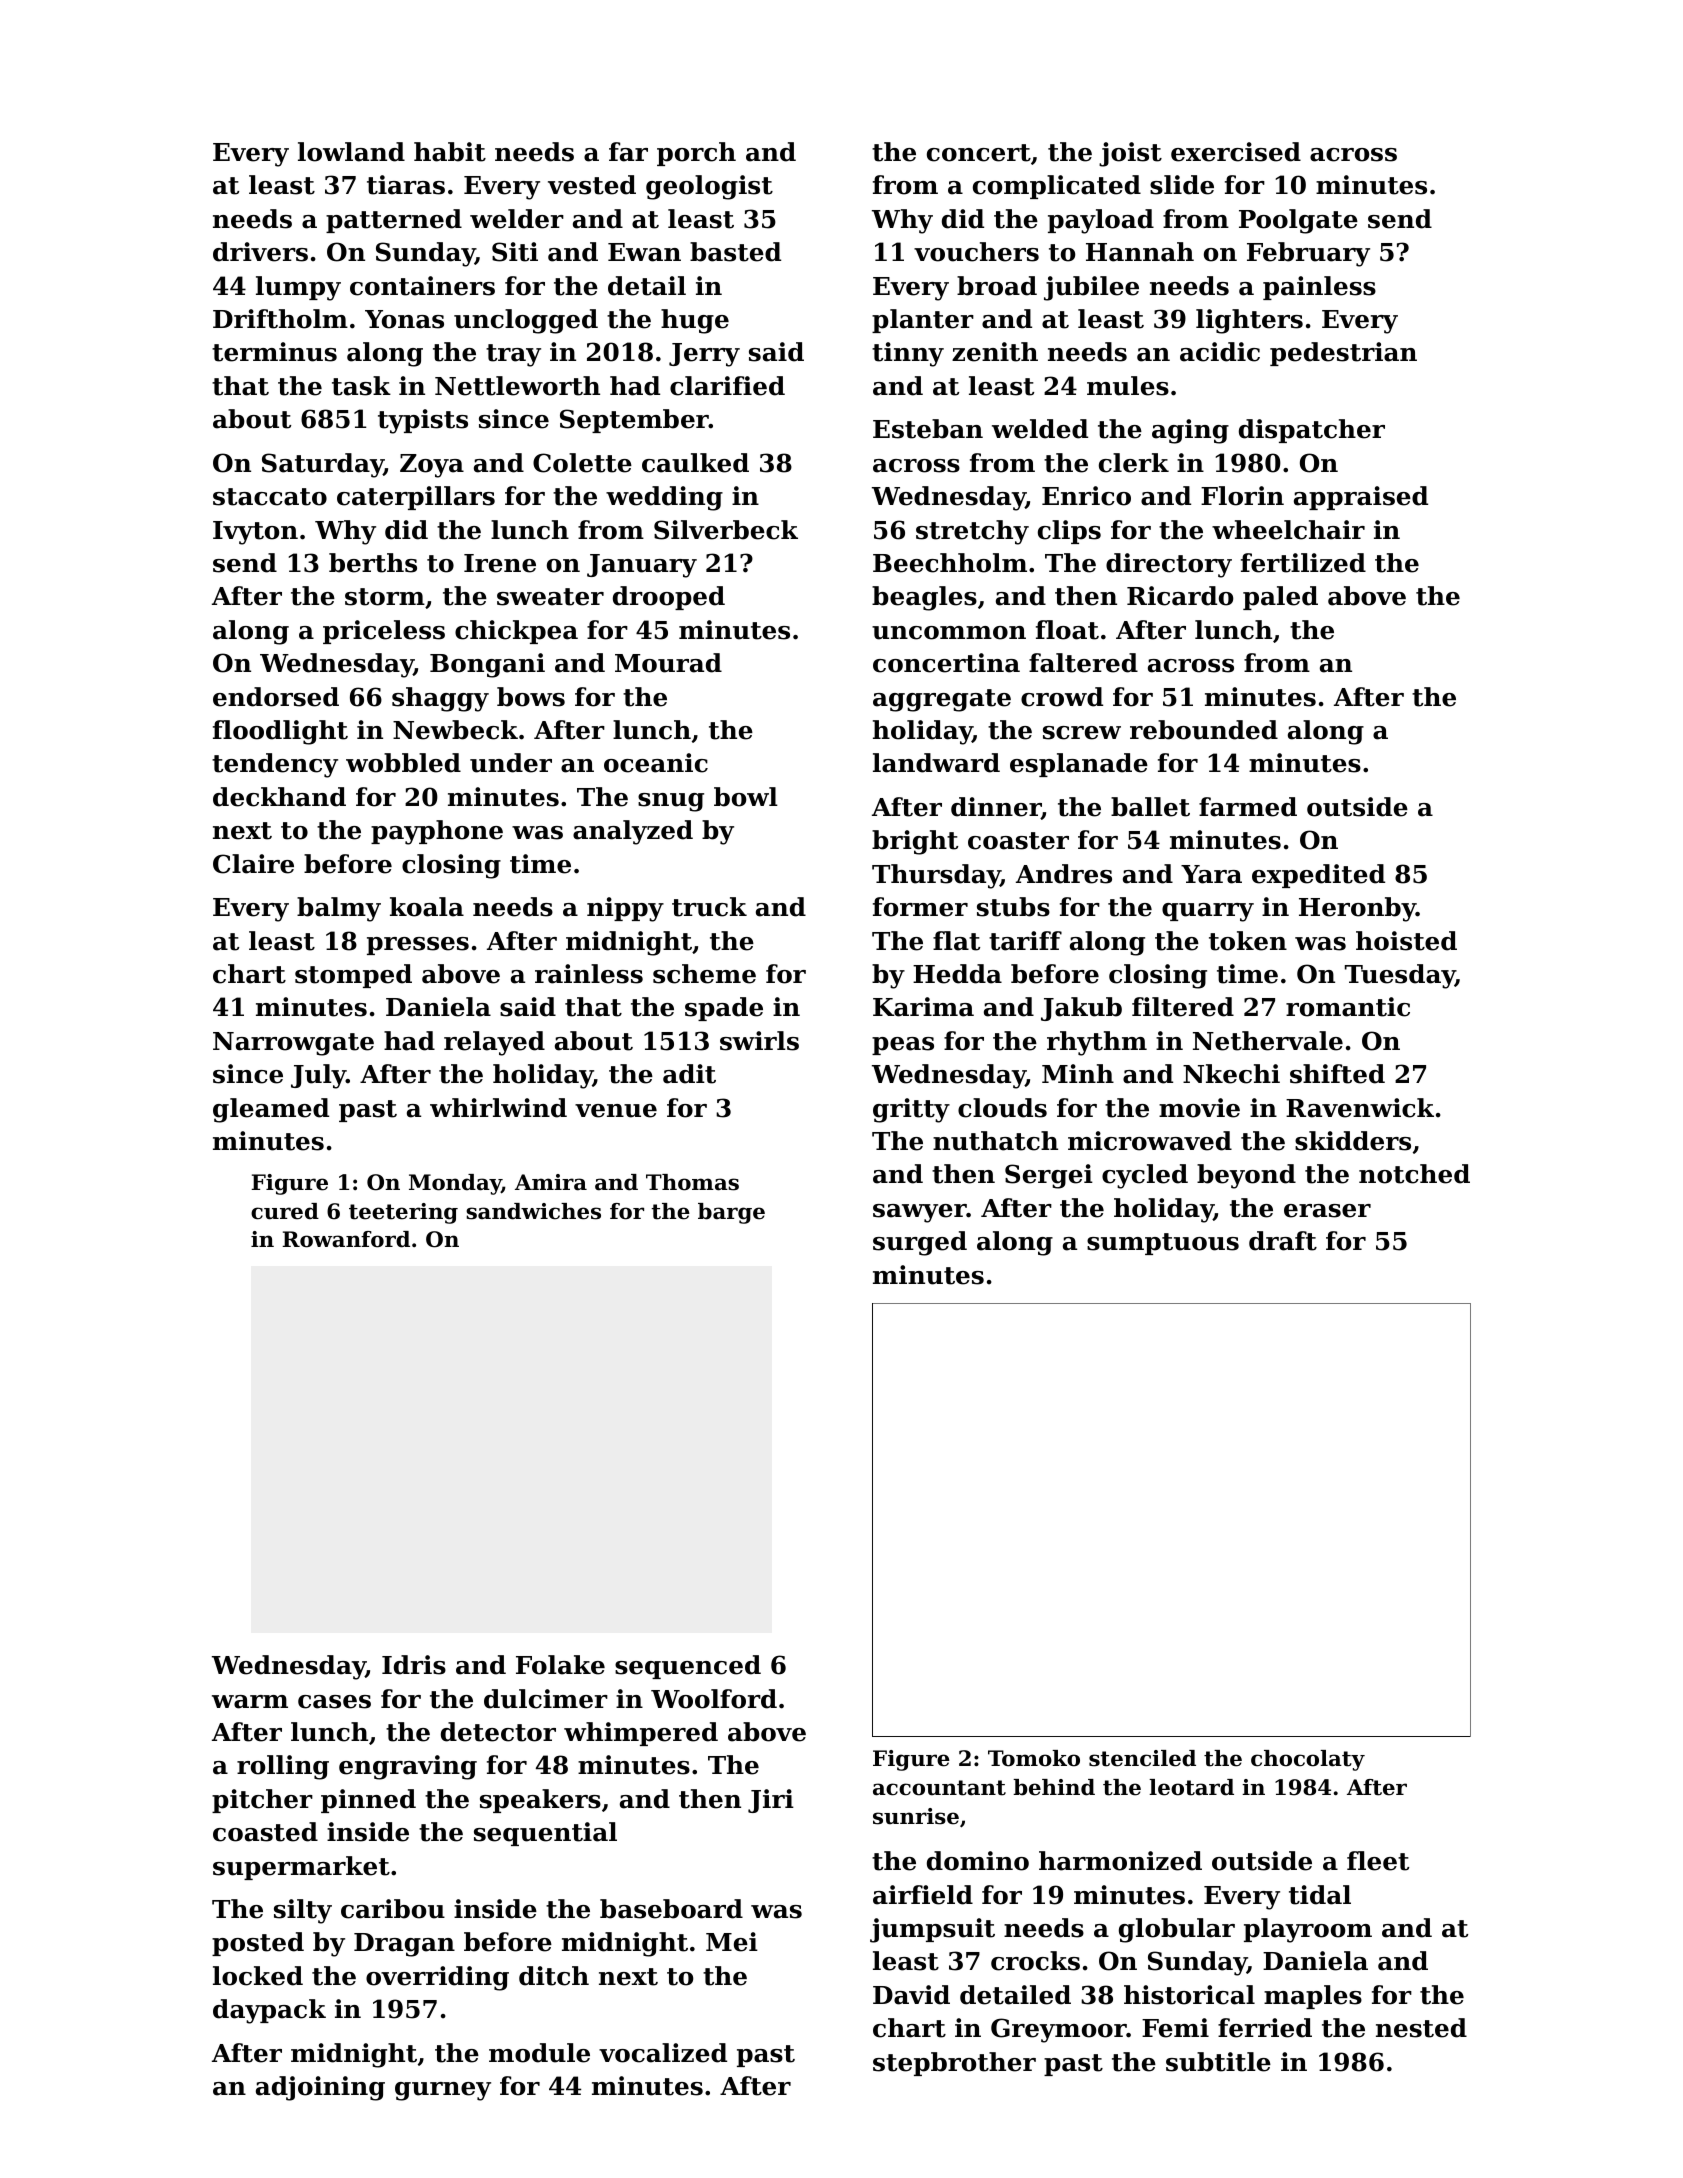 This screenshot has height=2178, width=1683. What do you see at coordinates (1337, 1074) in the screenshot?
I see `shifted` at bounding box center [1337, 1074].
